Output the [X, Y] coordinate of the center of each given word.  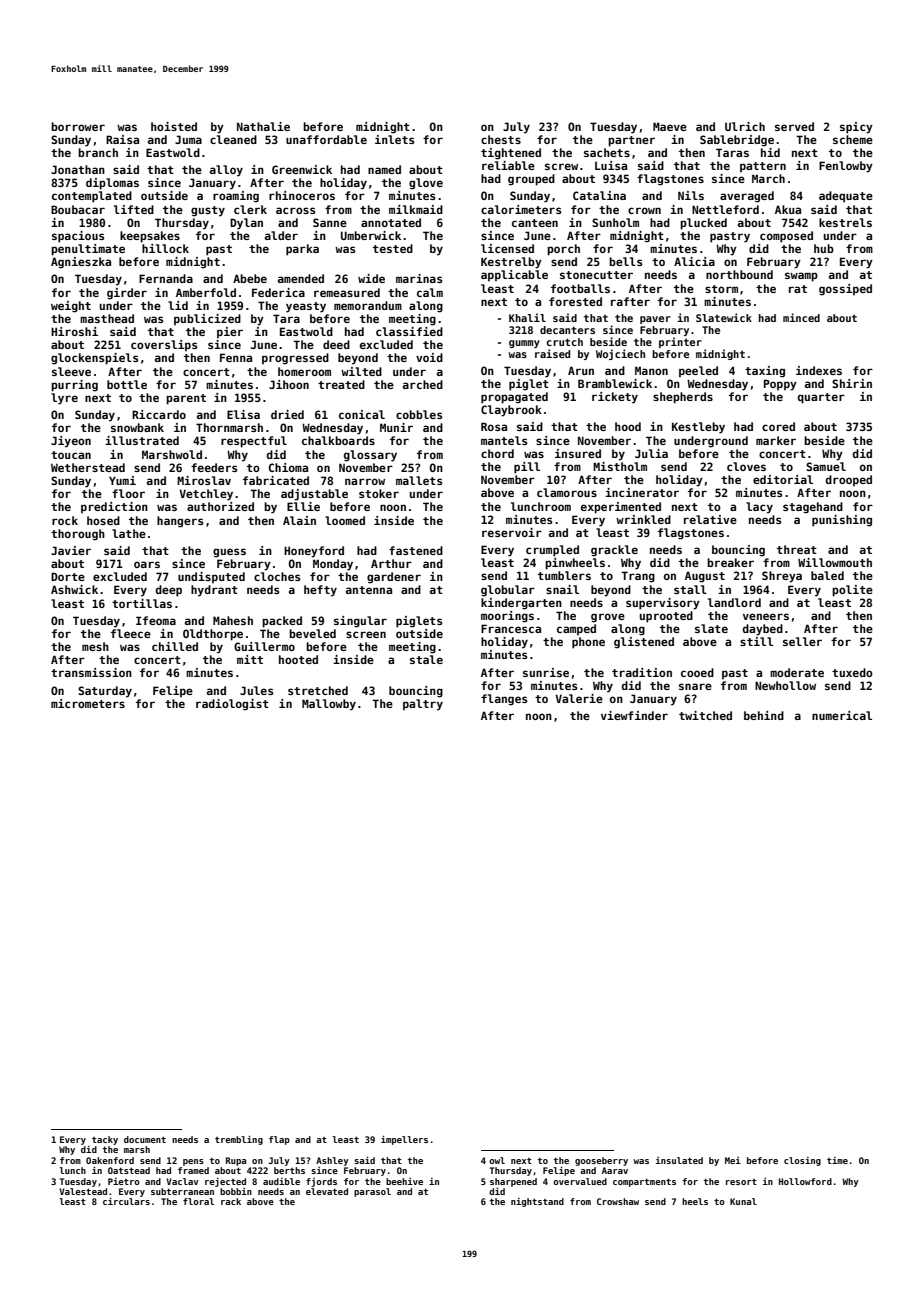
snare [695, 686]
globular [508, 591]
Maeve [670, 126]
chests [501, 139]
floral [198, 1201]
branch [98, 152]
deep [169, 591]
